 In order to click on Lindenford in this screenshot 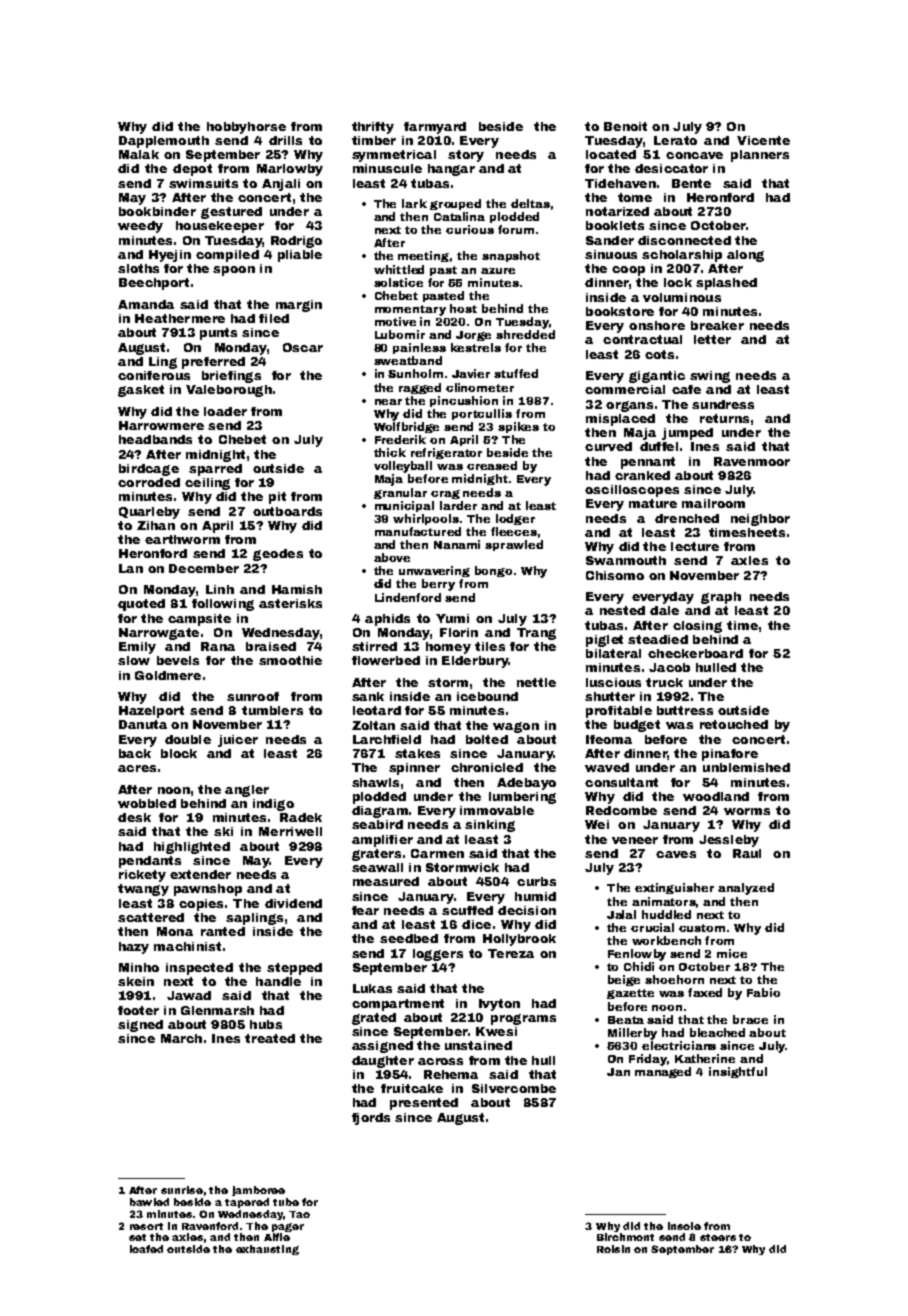, I will do `click(408, 597)`.
